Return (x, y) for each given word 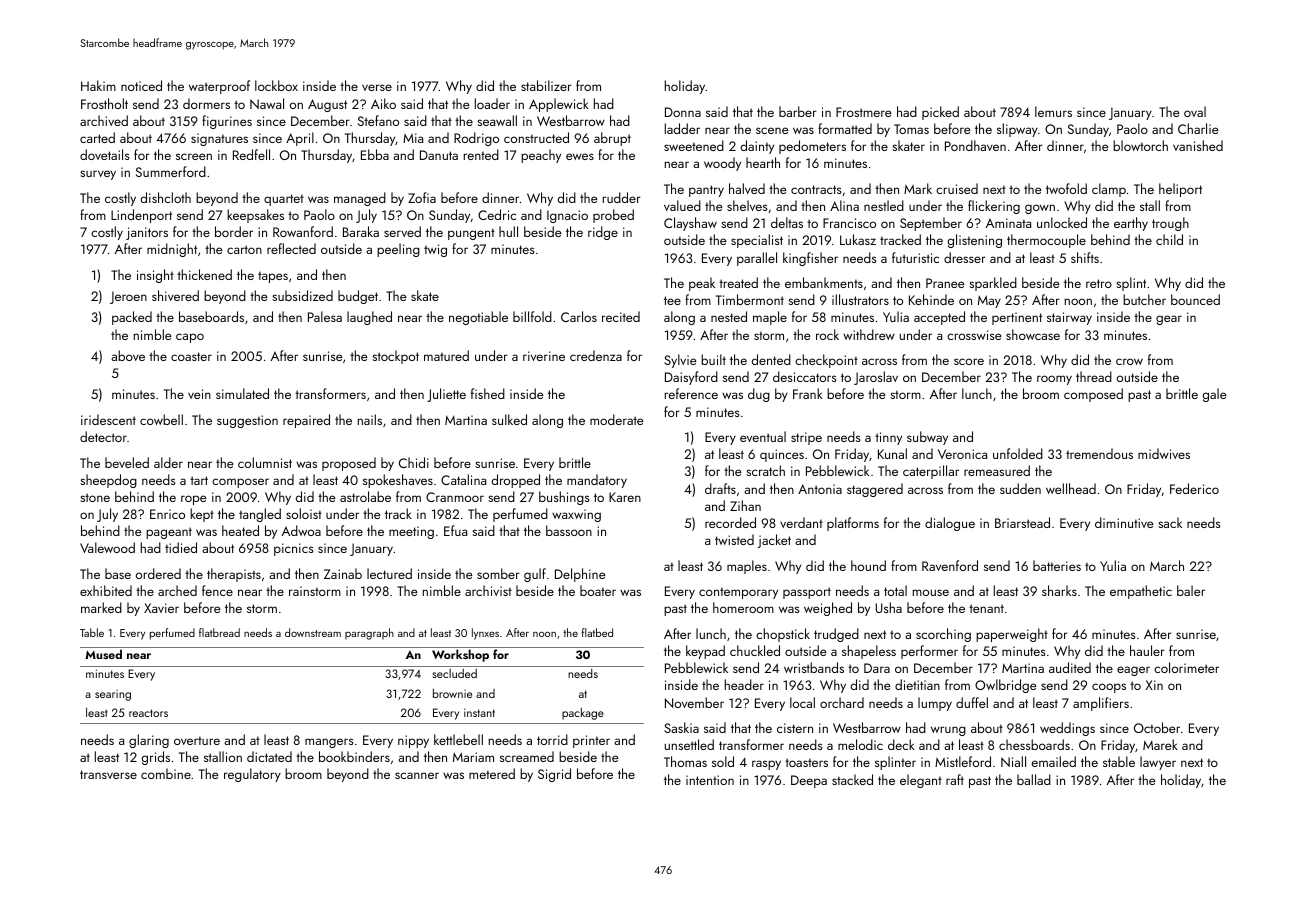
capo (190, 338)
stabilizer (546, 85)
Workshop (460, 655)
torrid (552, 739)
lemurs (1053, 111)
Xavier (161, 608)
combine (166, 773)
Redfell (251, 154)
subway (927, 438)
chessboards (1034, 744)
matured (446, 355)
